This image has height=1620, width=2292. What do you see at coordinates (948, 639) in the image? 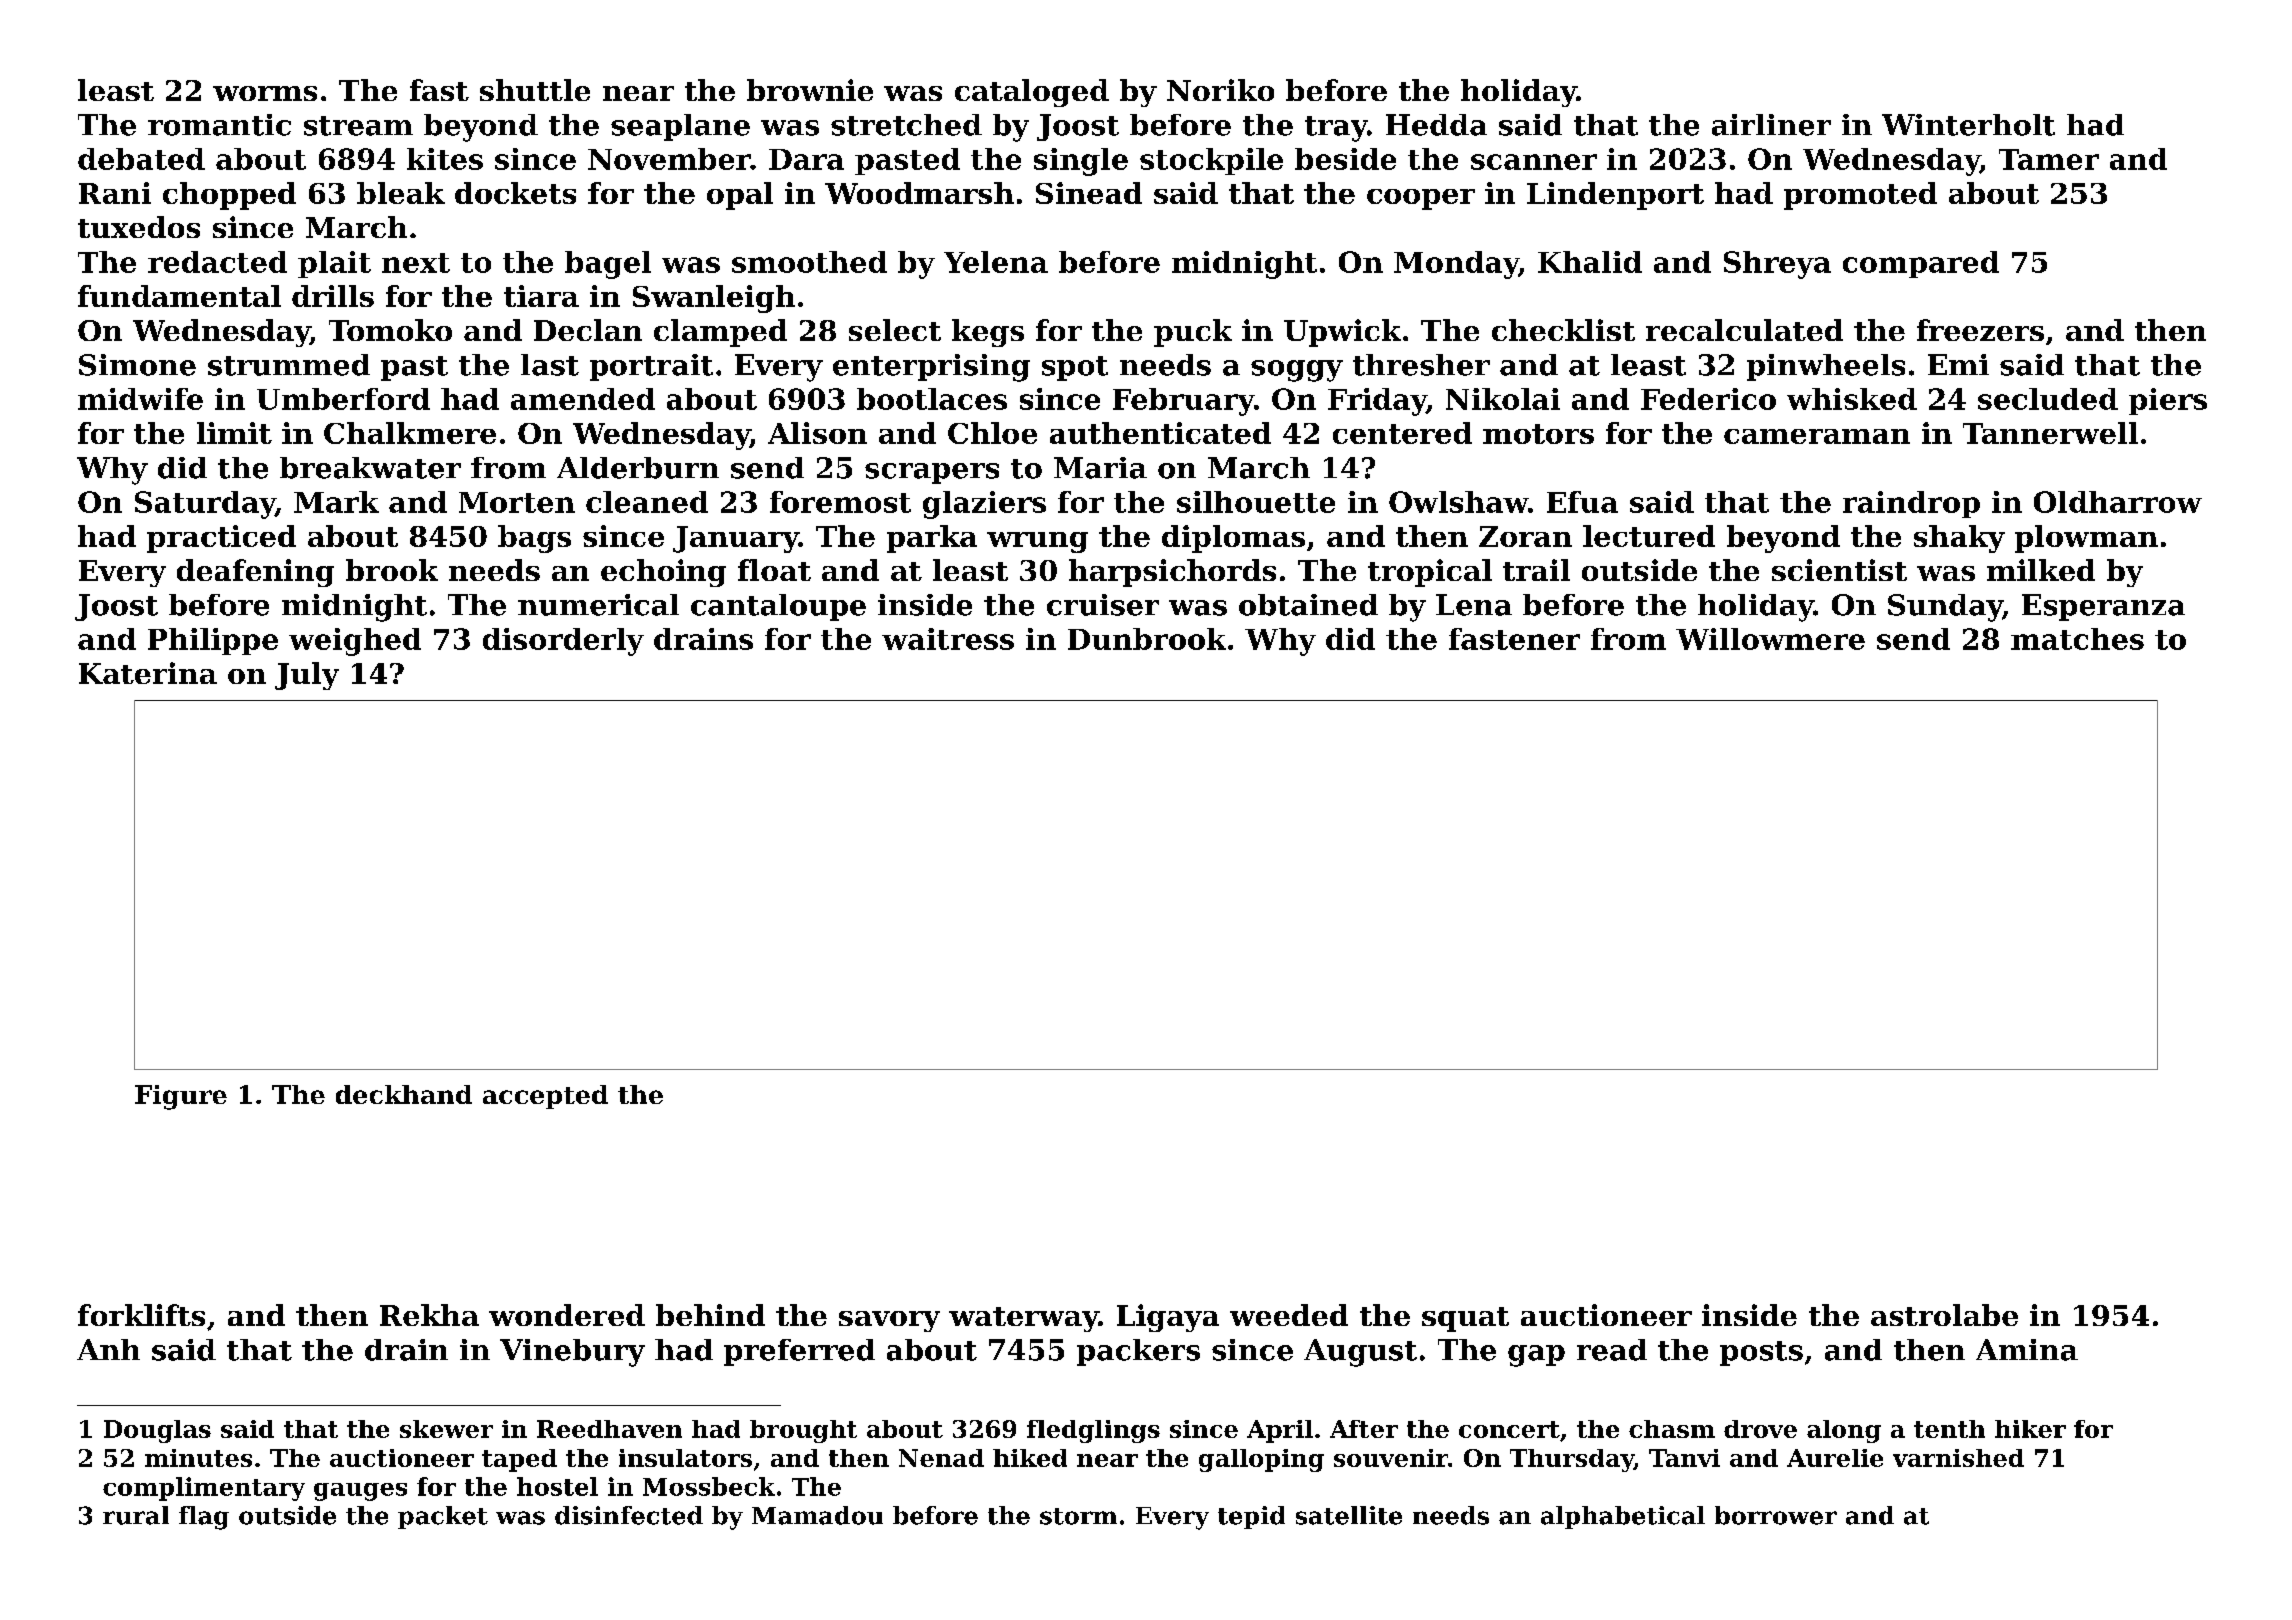
I see `waitress` at bounding box center [948, 639].
